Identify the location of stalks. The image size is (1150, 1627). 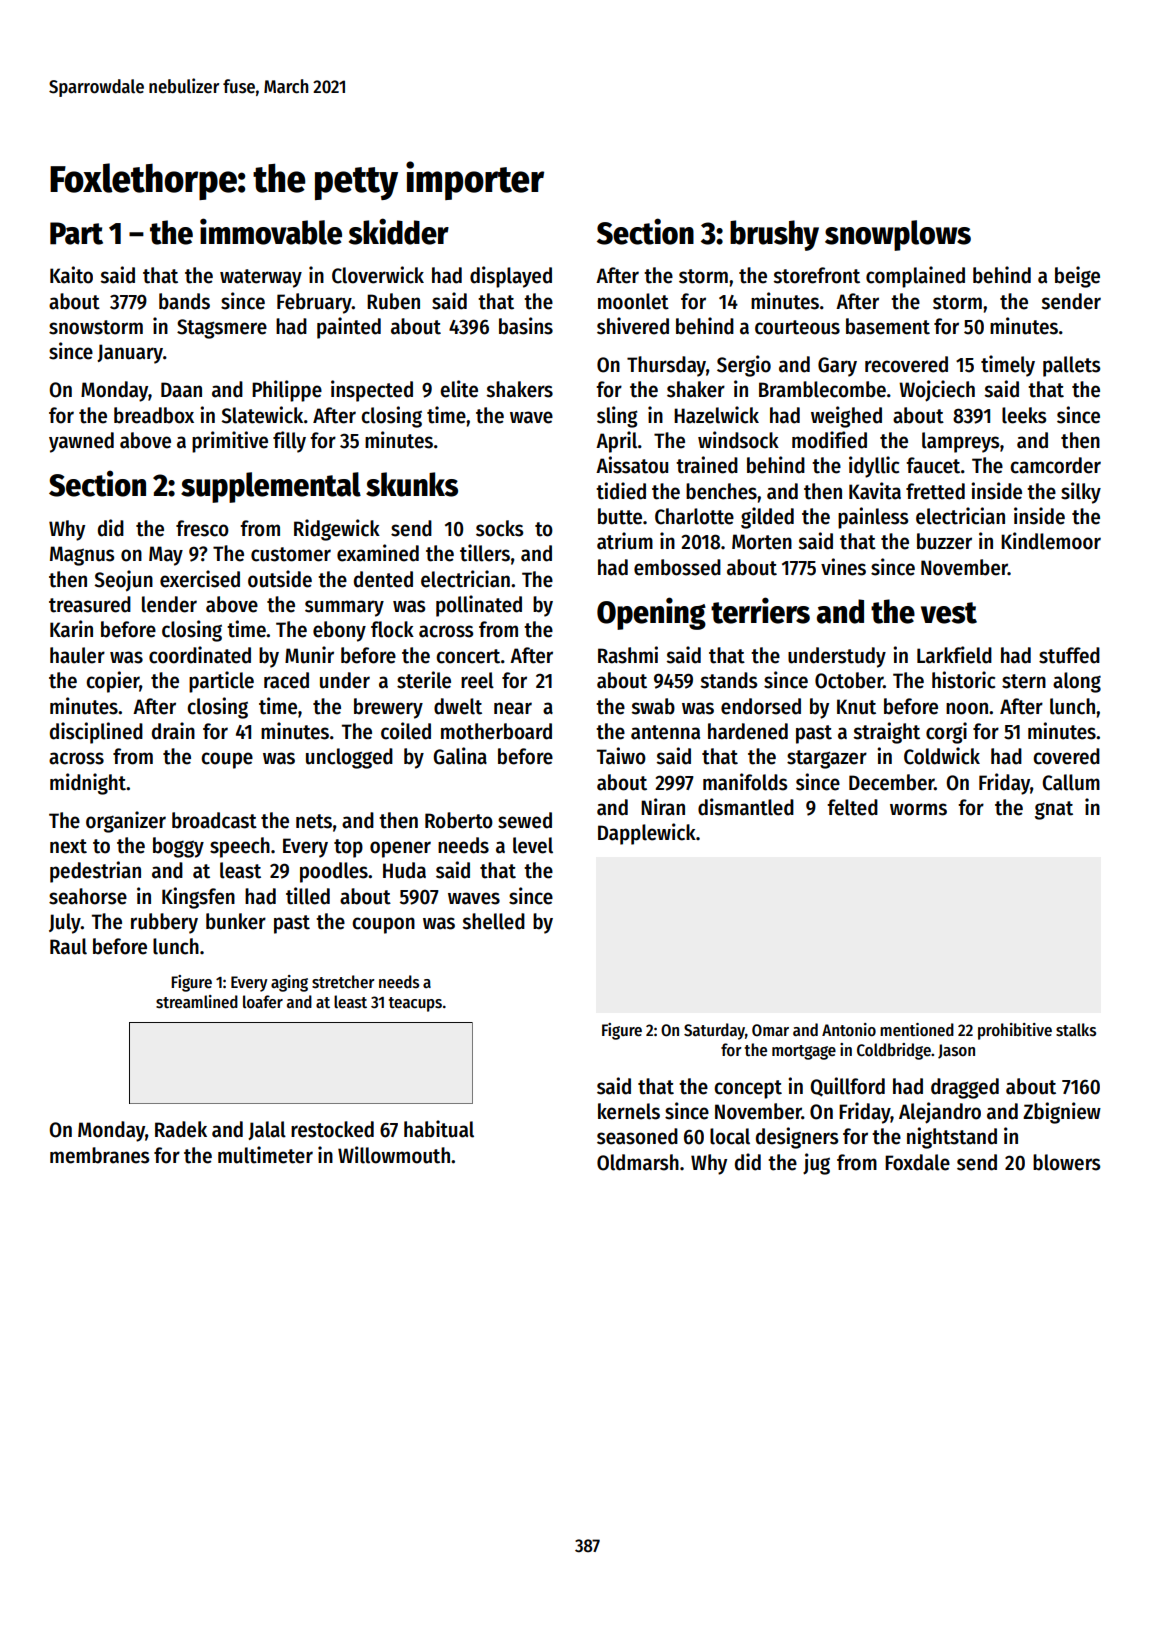
(1076, 1030).
